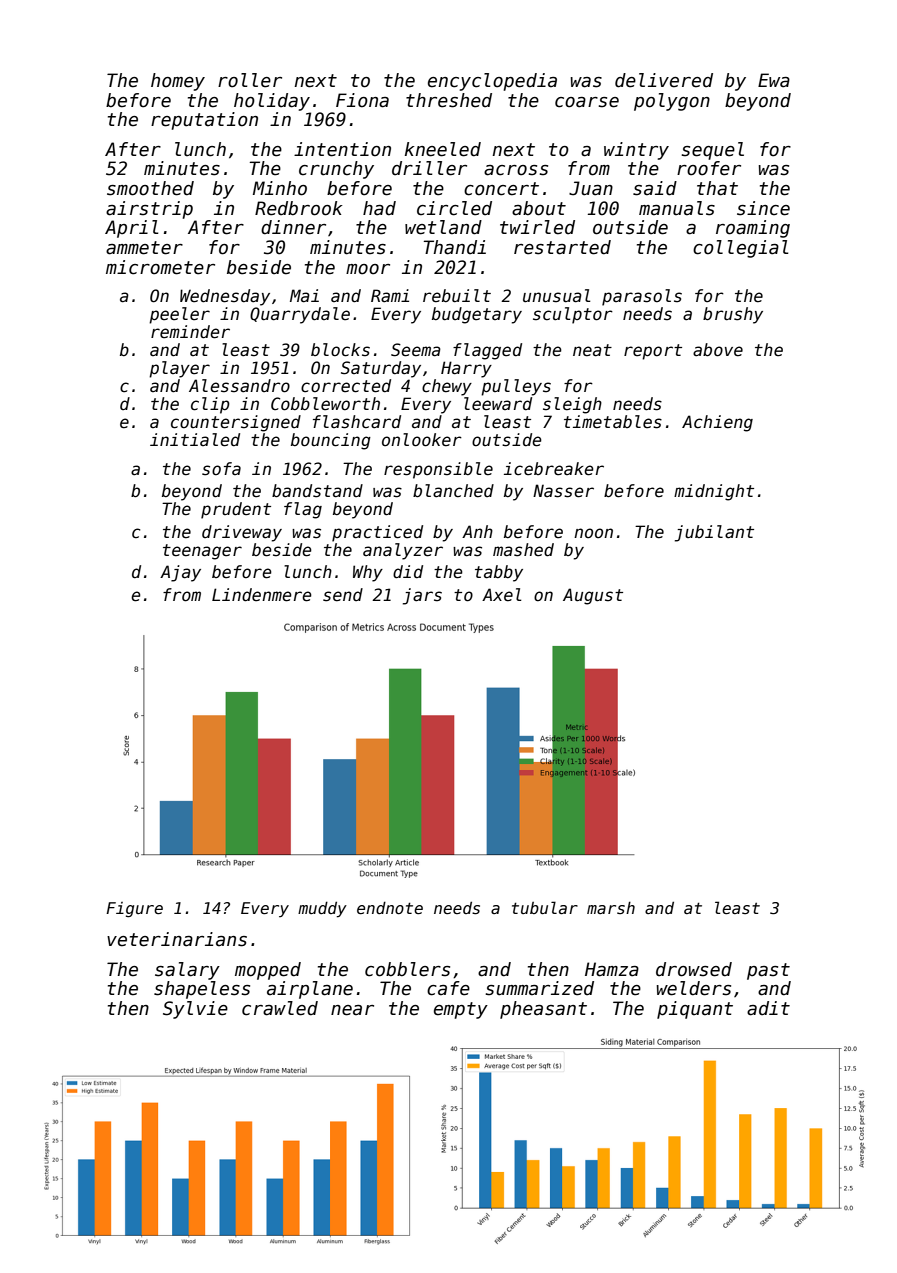 The image size is (897, 1273). What do you see at coordinates (262, 595) in the document?
I see `Lindenmere` at bounding box center [262, 595].
